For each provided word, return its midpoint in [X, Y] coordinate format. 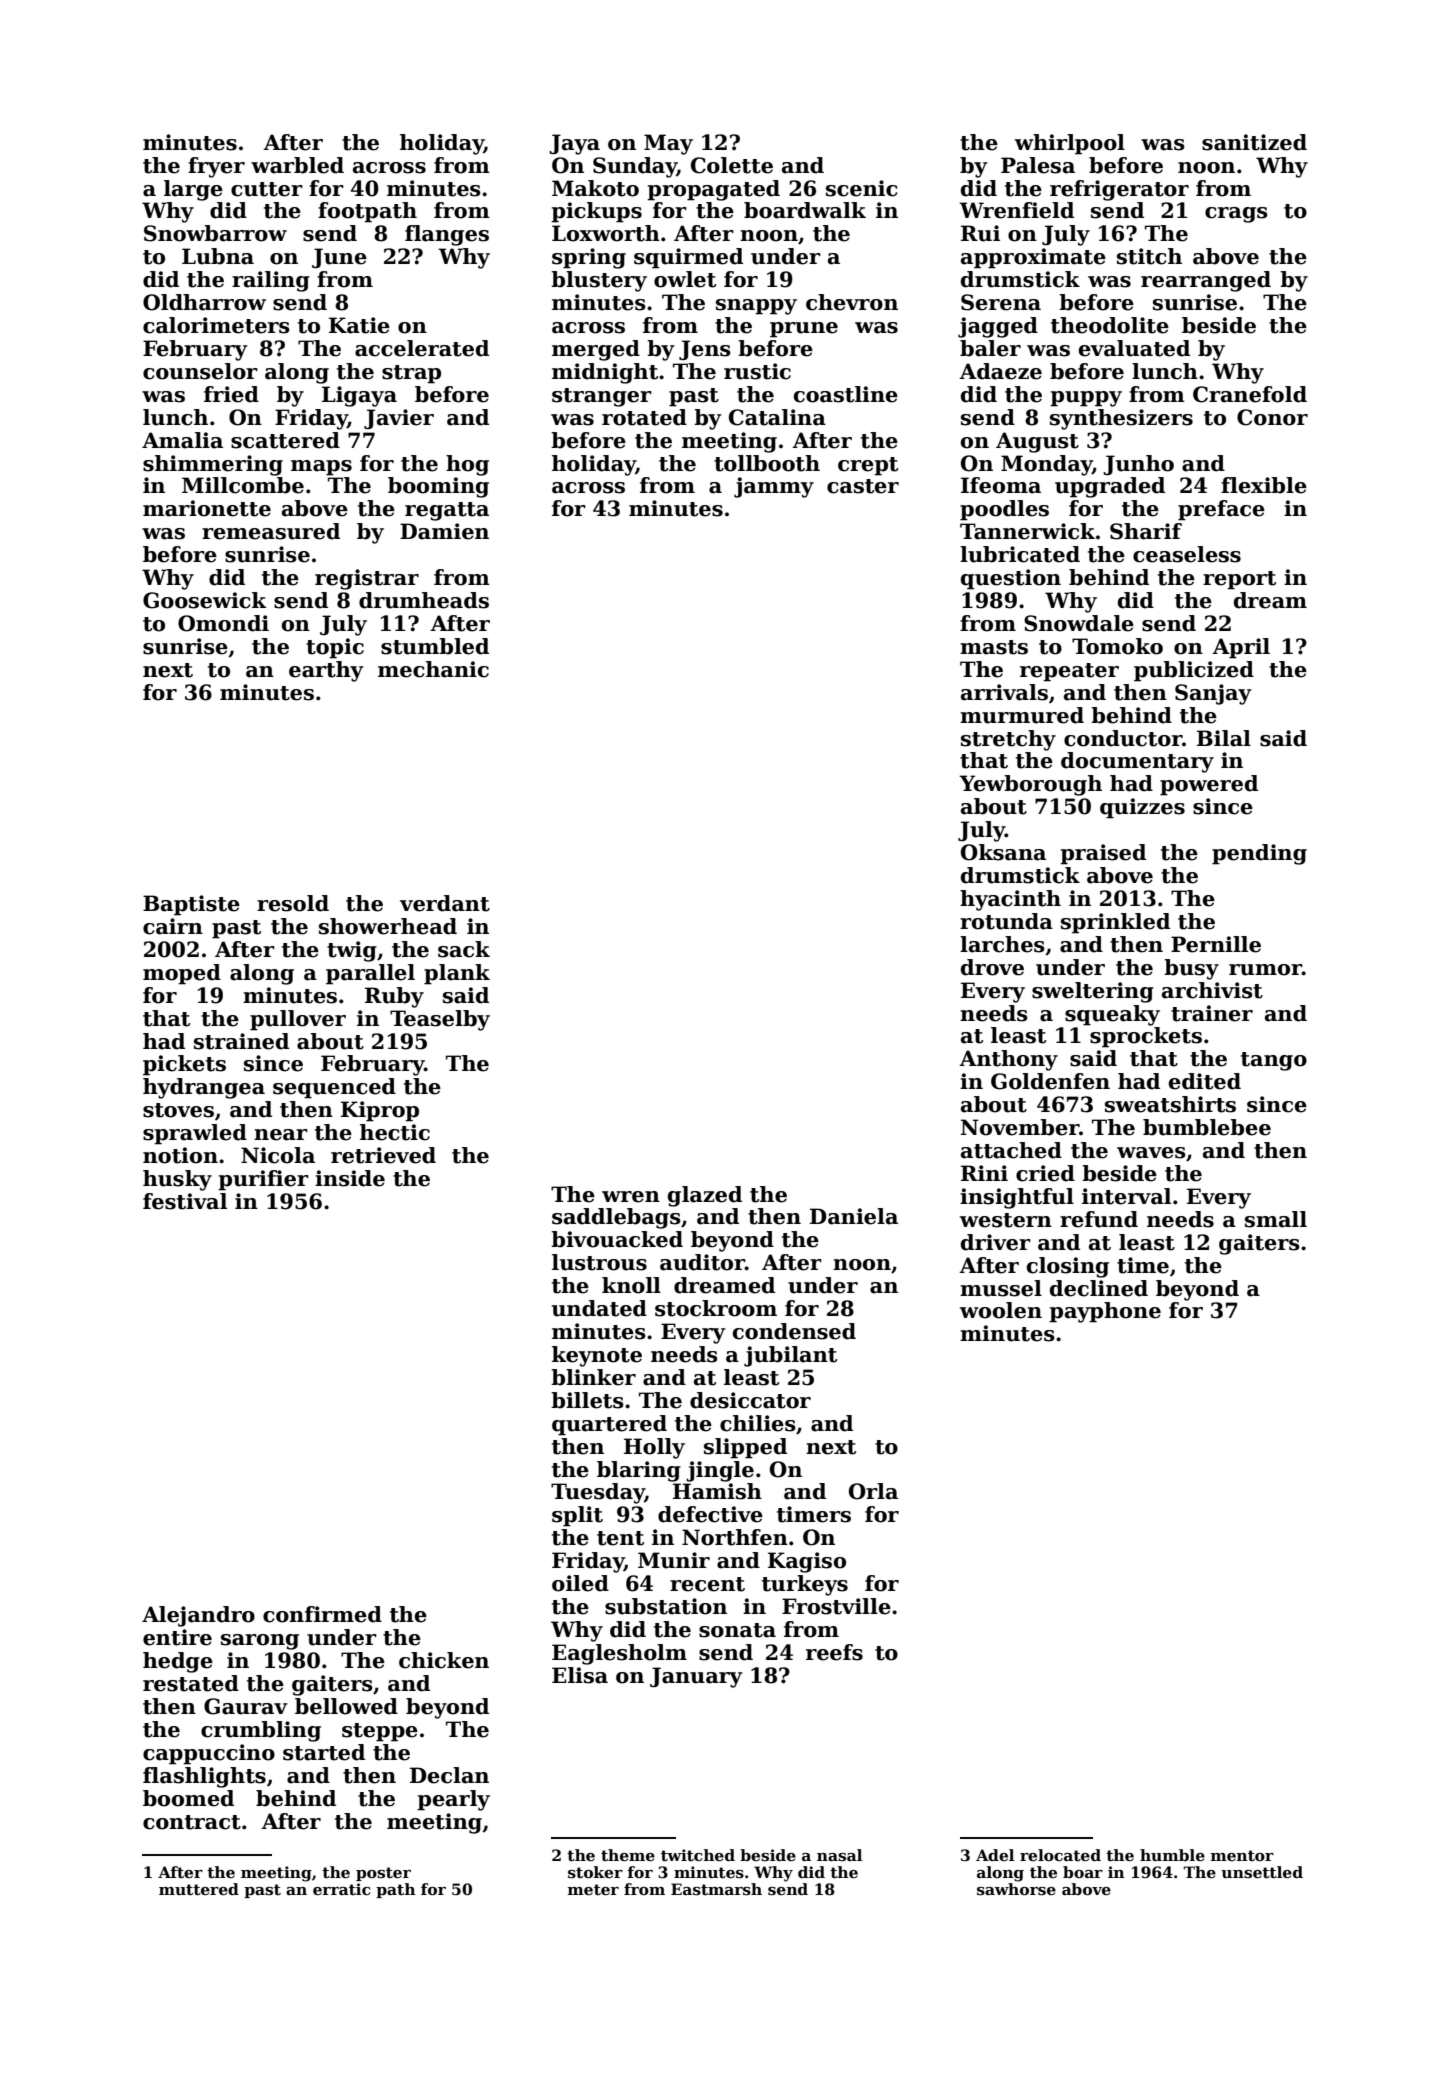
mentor [1242, 1855]
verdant [445, 903]
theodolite [1110, 325]
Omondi [223, 623]
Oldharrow [204, 302]
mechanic [433, 669]
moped [182, 974]
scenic [861, 188]
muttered [199, 1889]
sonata [737, 1630]
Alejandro [198, 1616]
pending [1259, 854]
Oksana [1003, 852]
